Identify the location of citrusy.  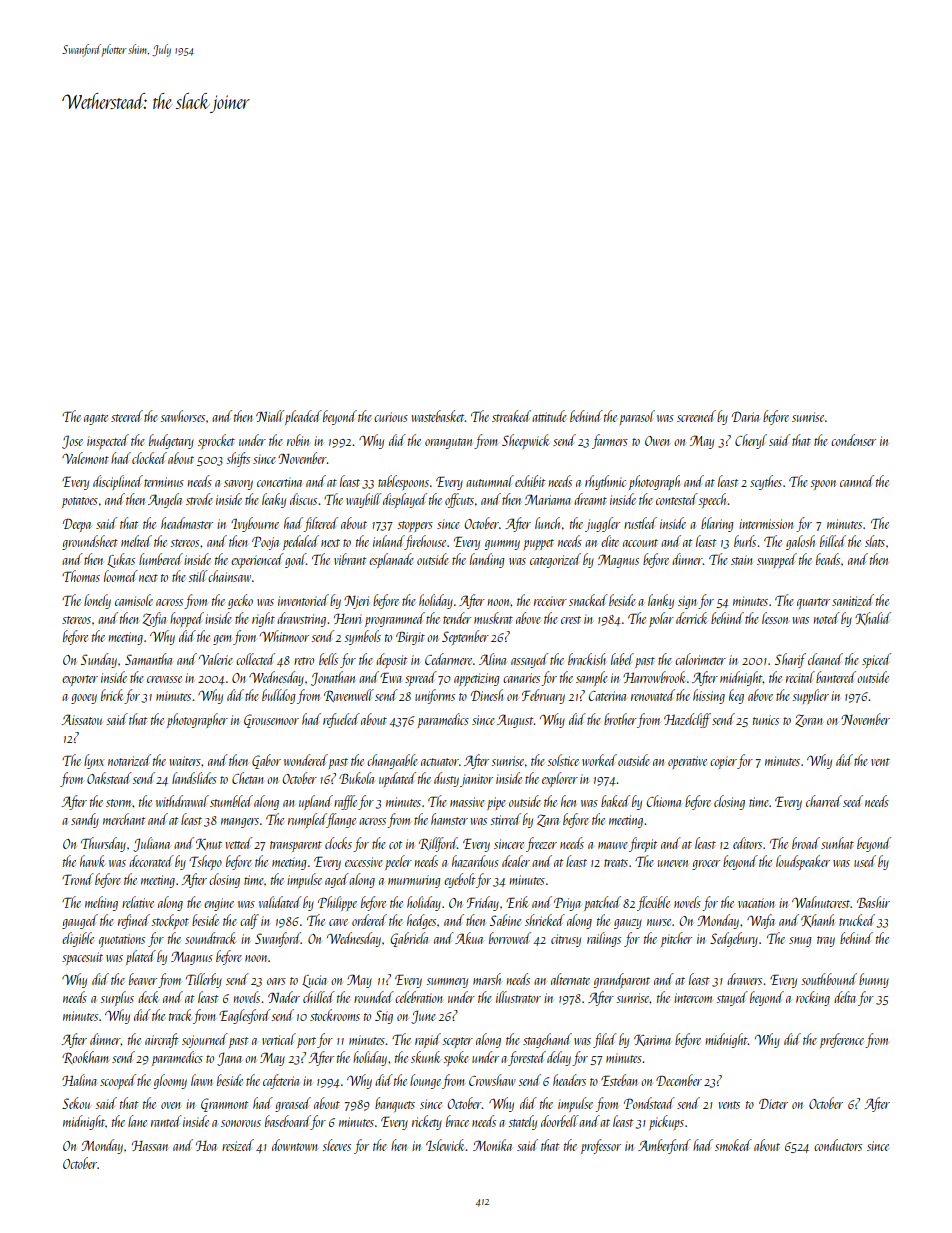
(566, 940).
